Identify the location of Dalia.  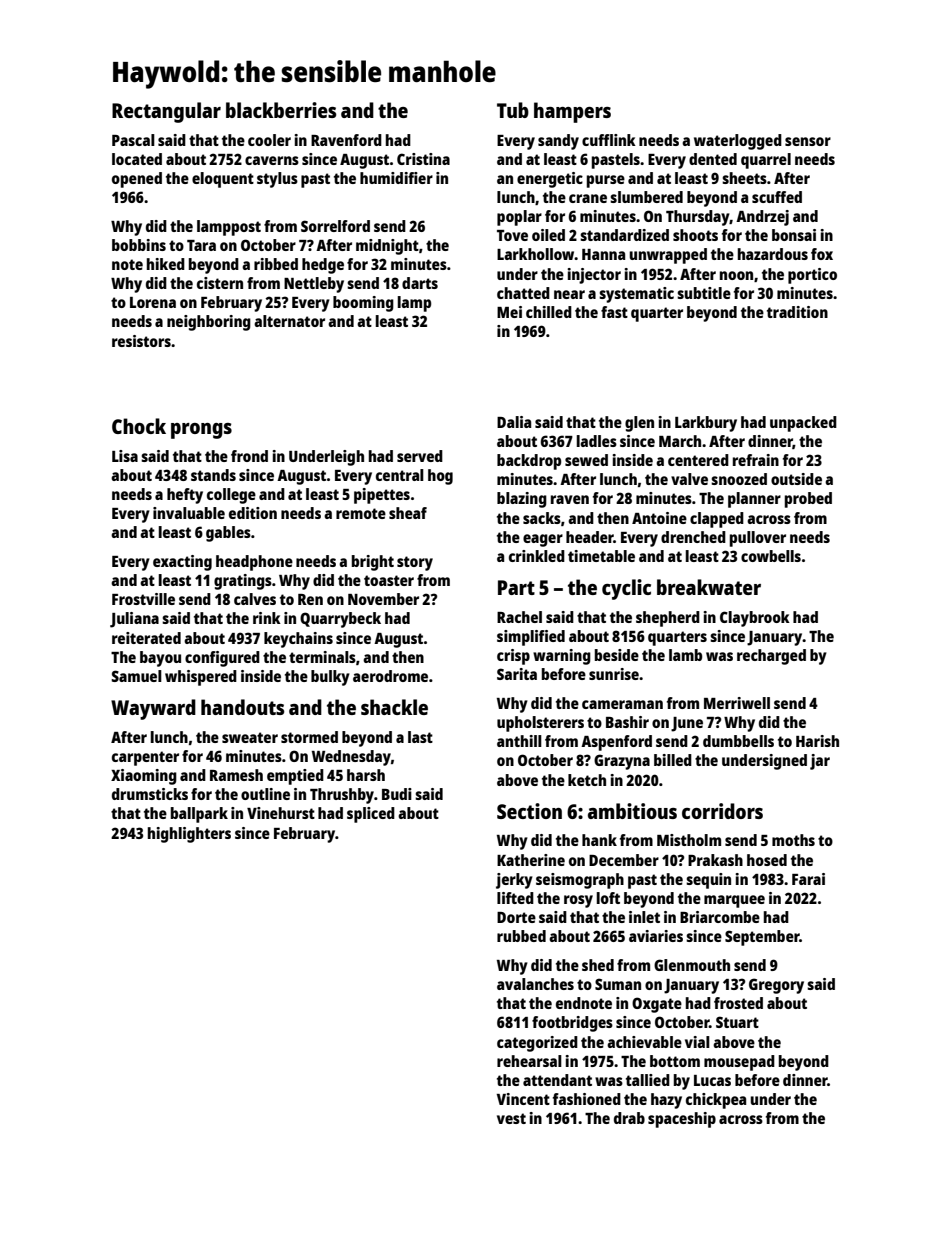
(514, 422).
